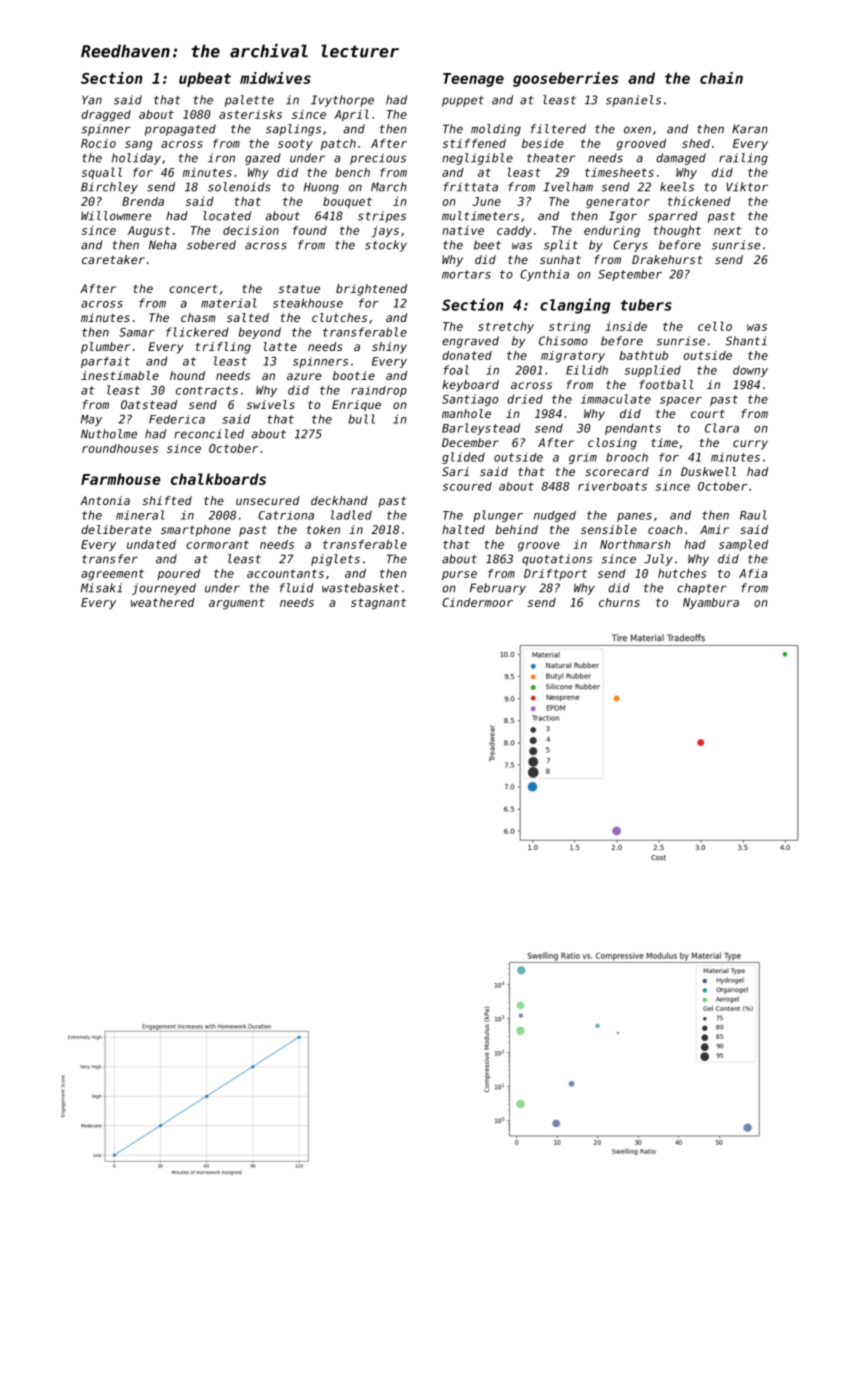 Image resolution: width=849 pixels, height=1400 pixels. What do you see at coordinates (627, 457) in the screenshot?
I see `brooch` at bounding box center [627, 457].
